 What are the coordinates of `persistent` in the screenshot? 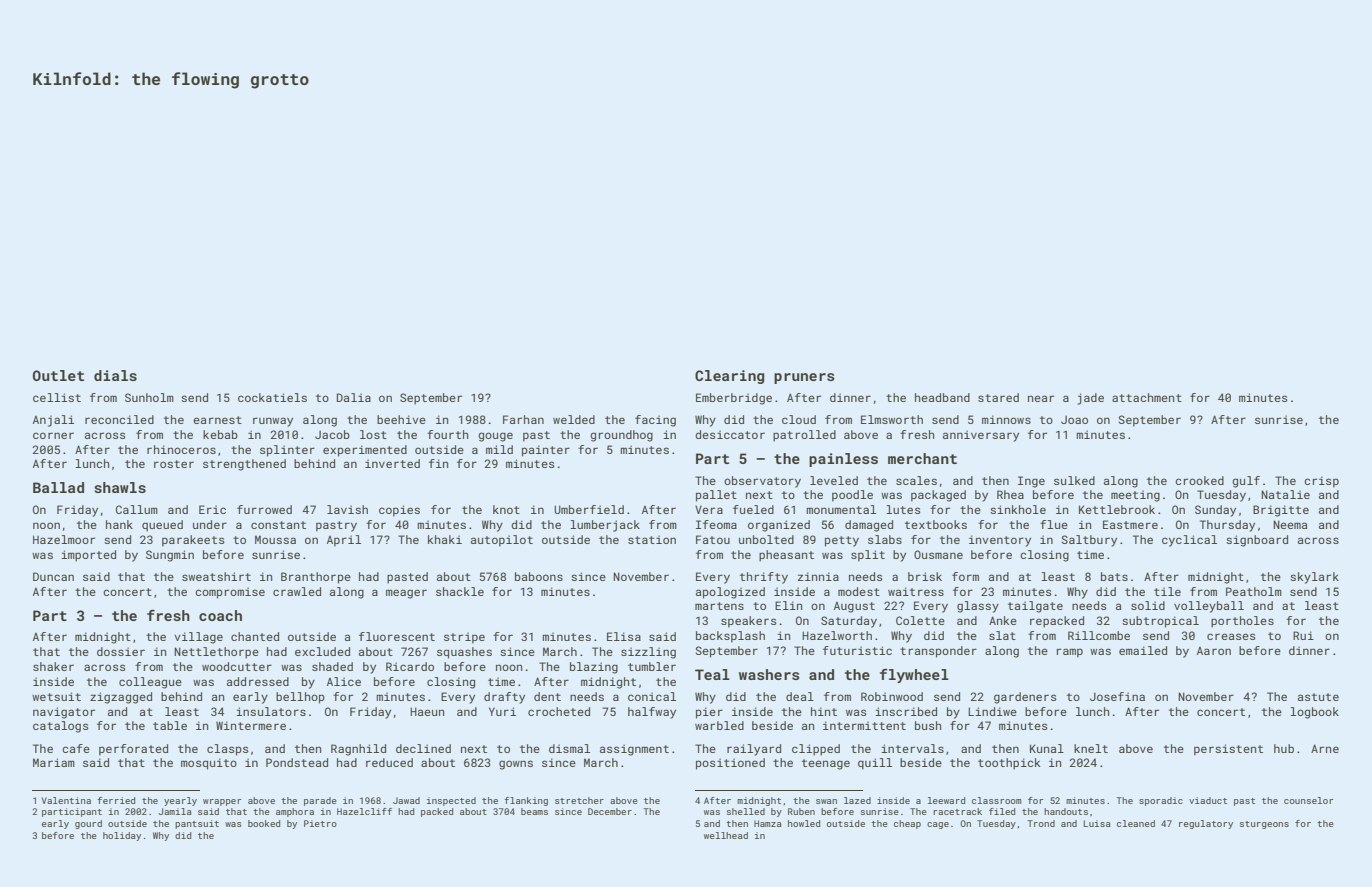 It's located at (1228, 750).
